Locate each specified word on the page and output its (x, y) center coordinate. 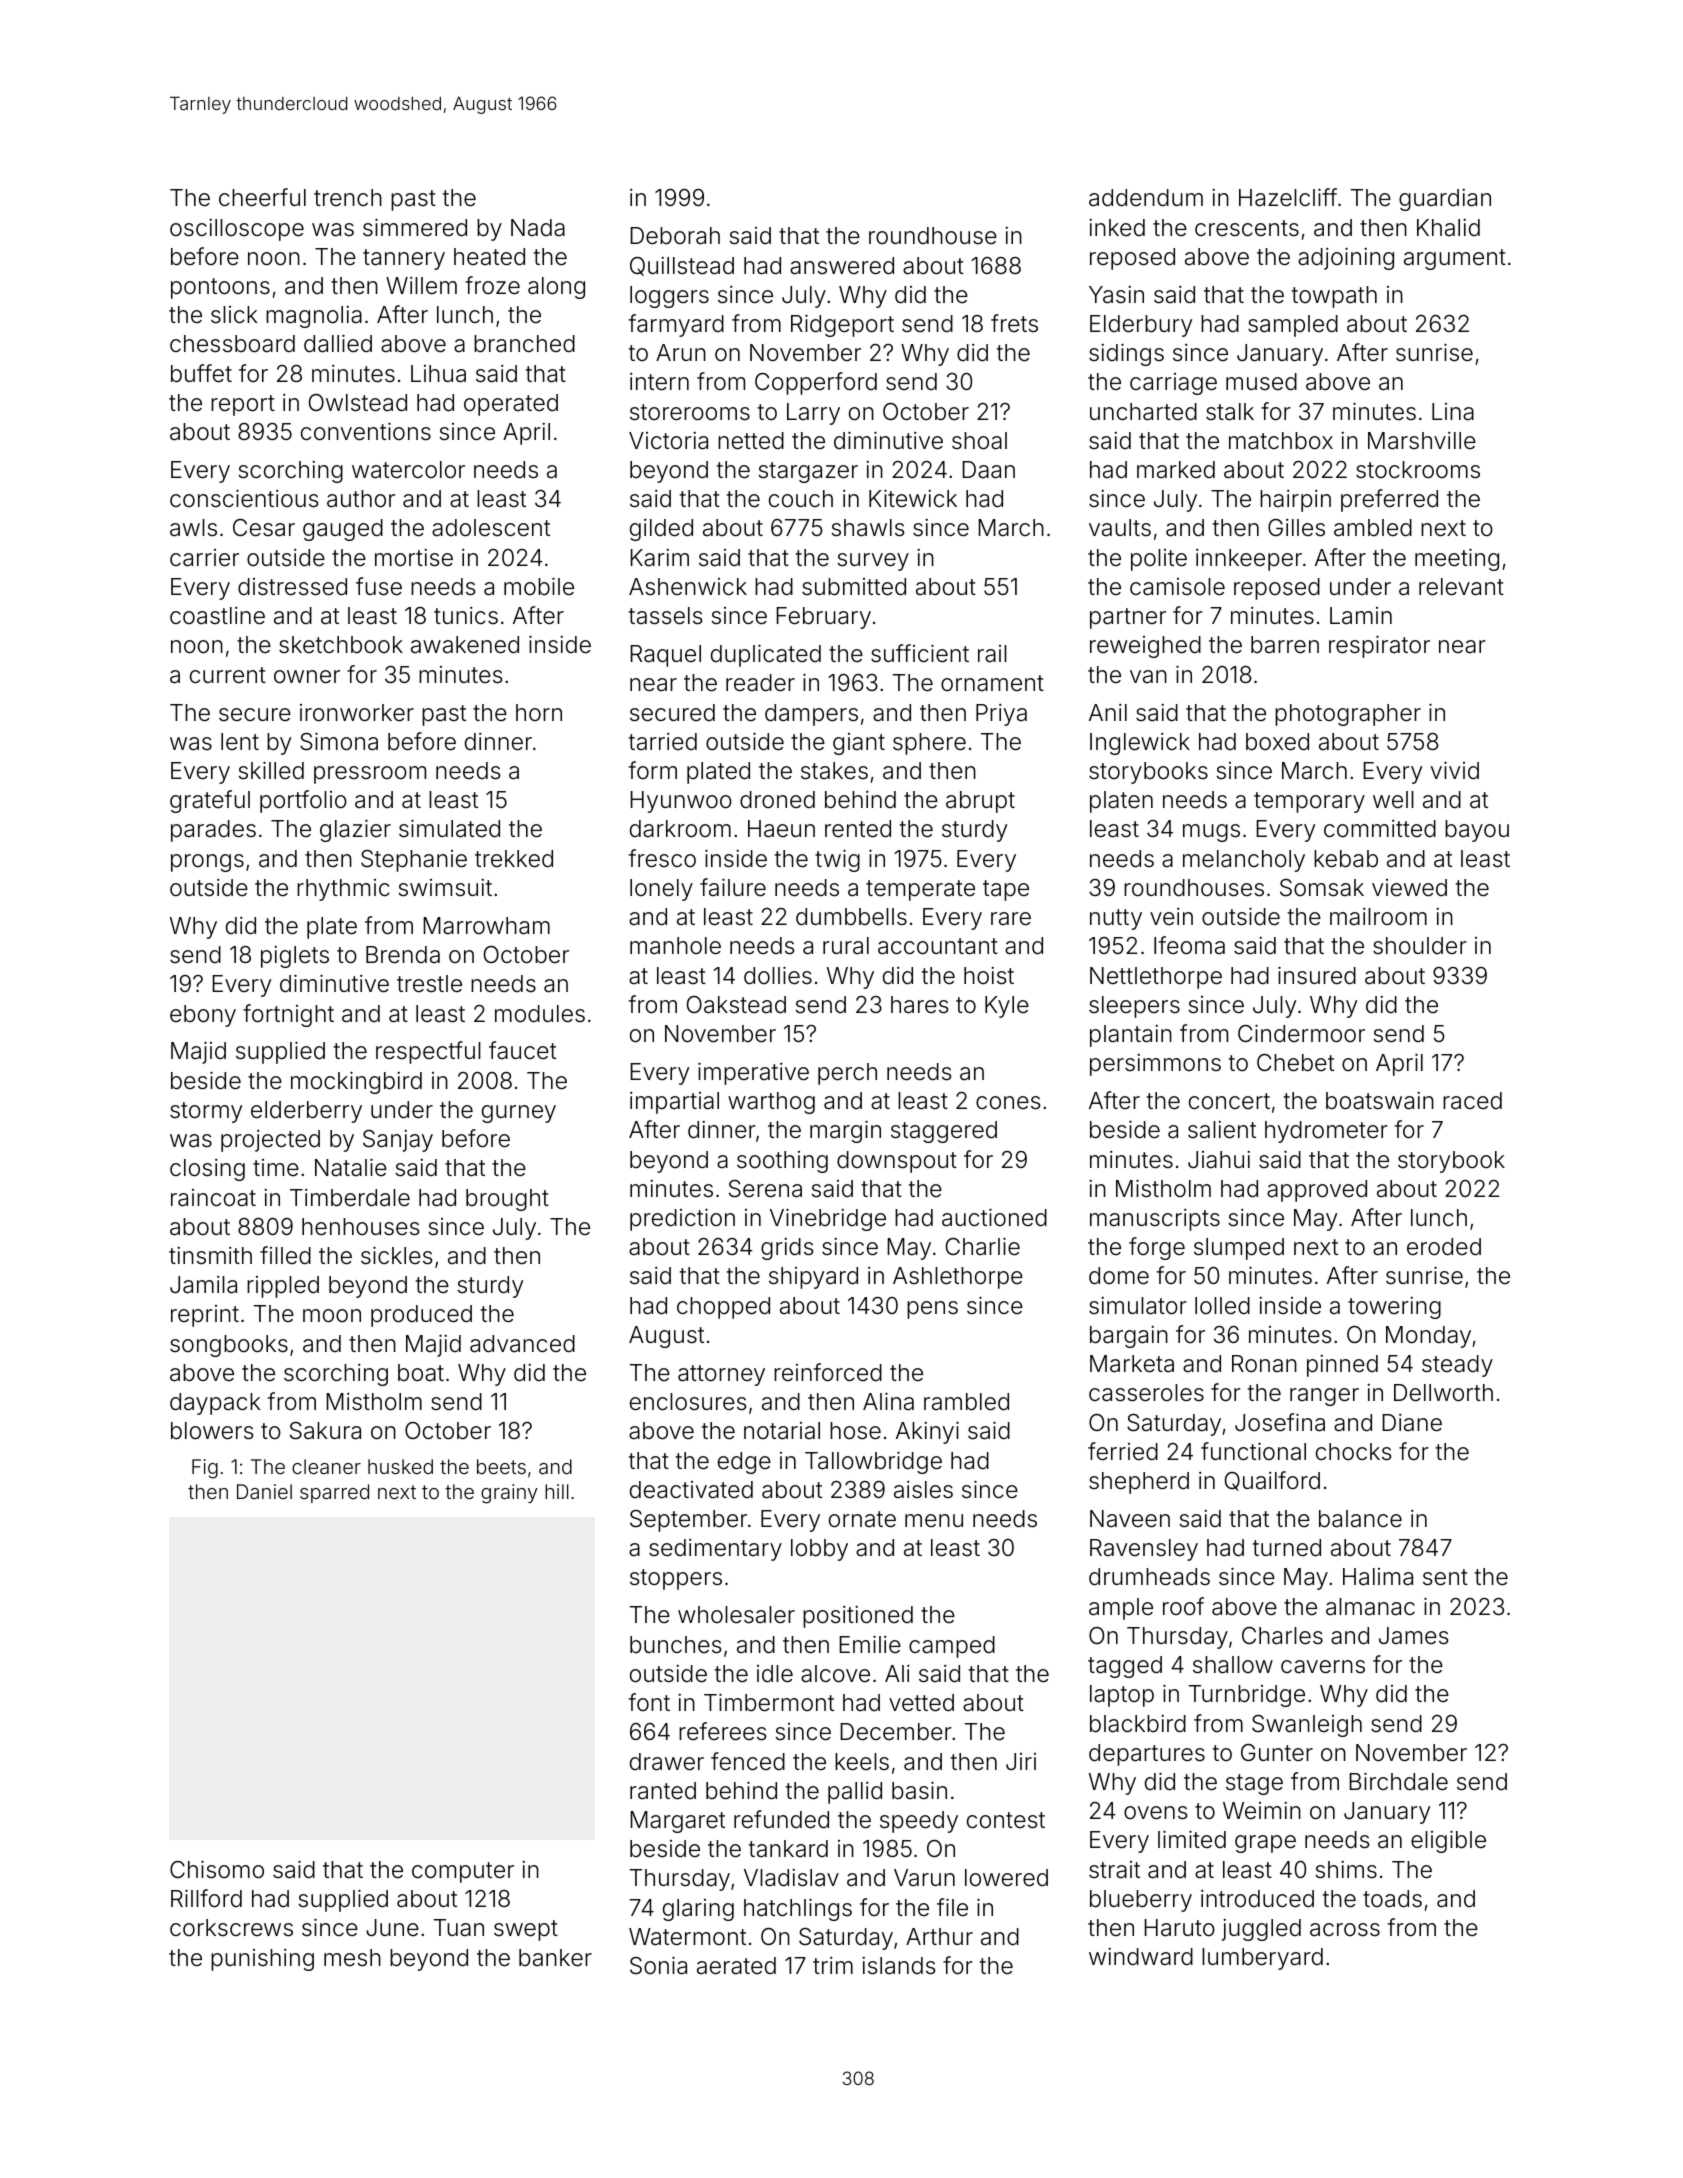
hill (557, 1491)
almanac (1370, 1607)
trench (348, 197)
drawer (667, 1762)
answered (842, 266)
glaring (698, 1910)
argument (1455, 259)
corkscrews (231, 1928)
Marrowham (486, 926)
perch (847, 1074)
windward (1141, 1957)
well (1393, 799)
